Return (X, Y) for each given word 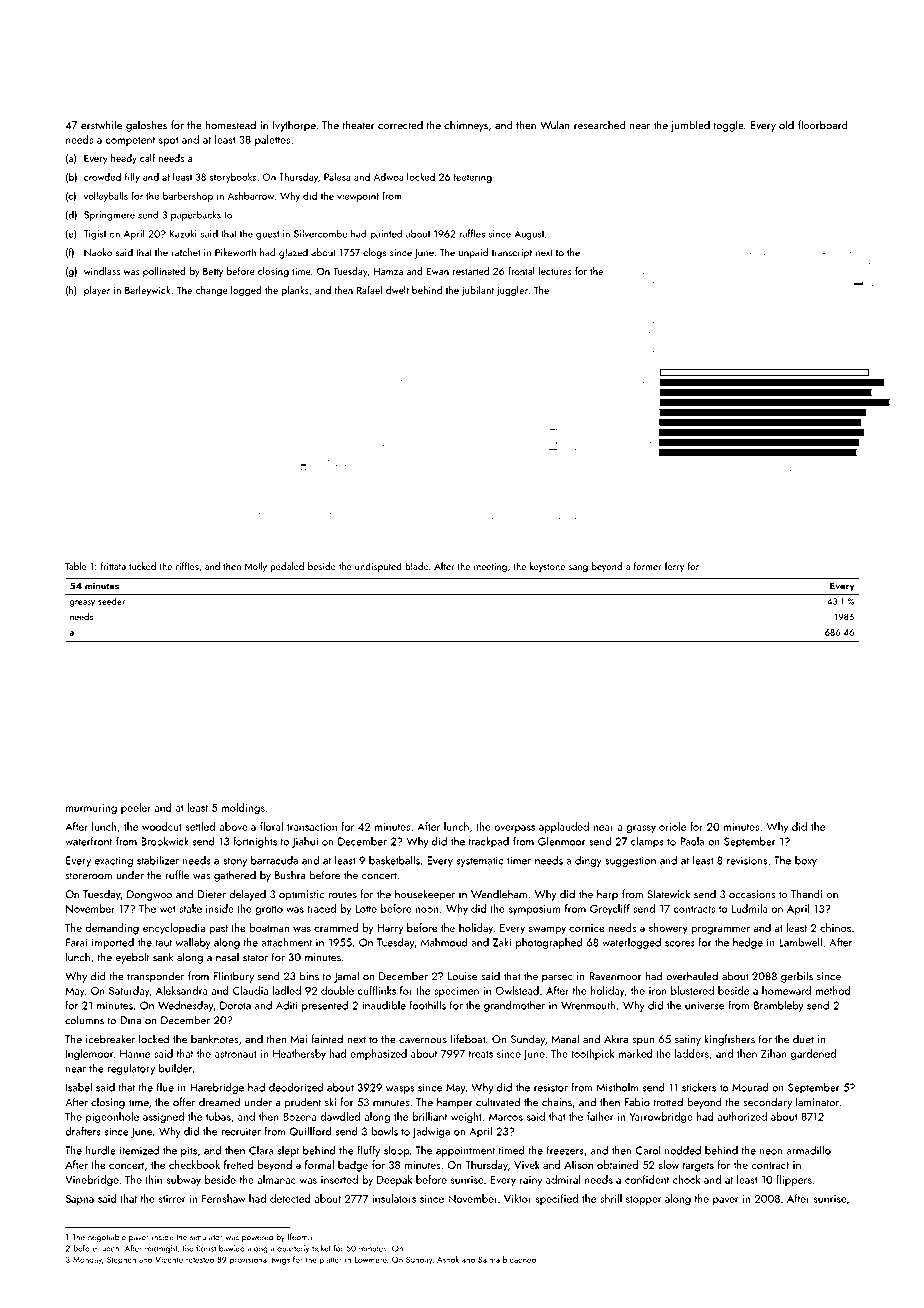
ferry (675, 567)
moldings (243, 809)
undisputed (378, 567)
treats (480, 1054)
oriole (672, 826)
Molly (256, 567)
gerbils (797, 977)
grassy (641, 829)
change (211, 291)
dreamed (219, 1102)
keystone (547, 567)
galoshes (146, 126)
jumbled (690, 126)
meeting (490, 568)
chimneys (466, 126)
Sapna (80, 1199)
